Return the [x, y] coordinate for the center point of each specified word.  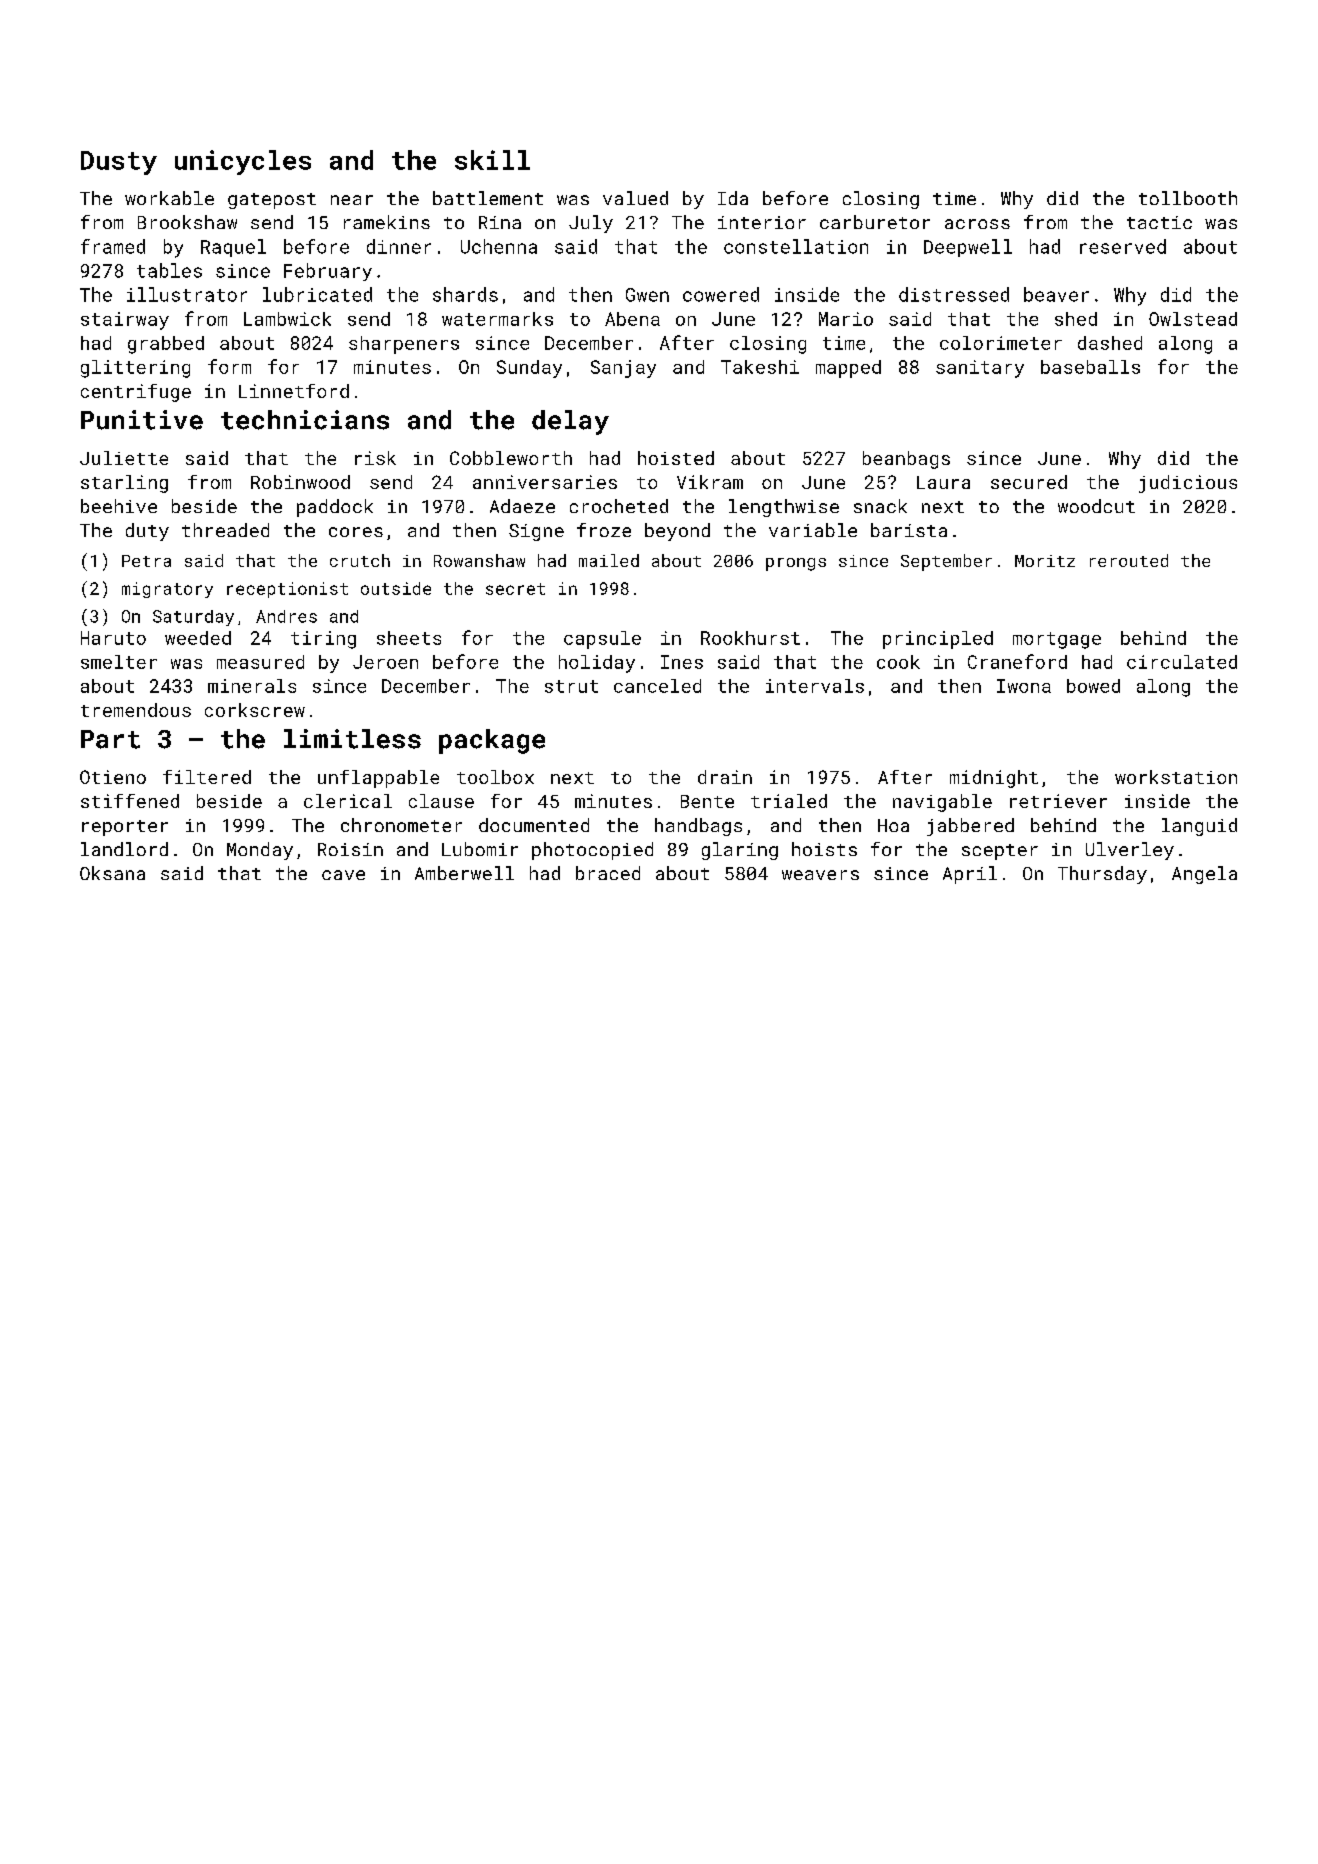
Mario [846, 319]
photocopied [592, 851]
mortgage [1057, 640]
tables [169, 270]
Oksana [112, 873]
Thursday [1102, 875]
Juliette [124, 458]
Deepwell [968, 248]
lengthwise [784, 508]
